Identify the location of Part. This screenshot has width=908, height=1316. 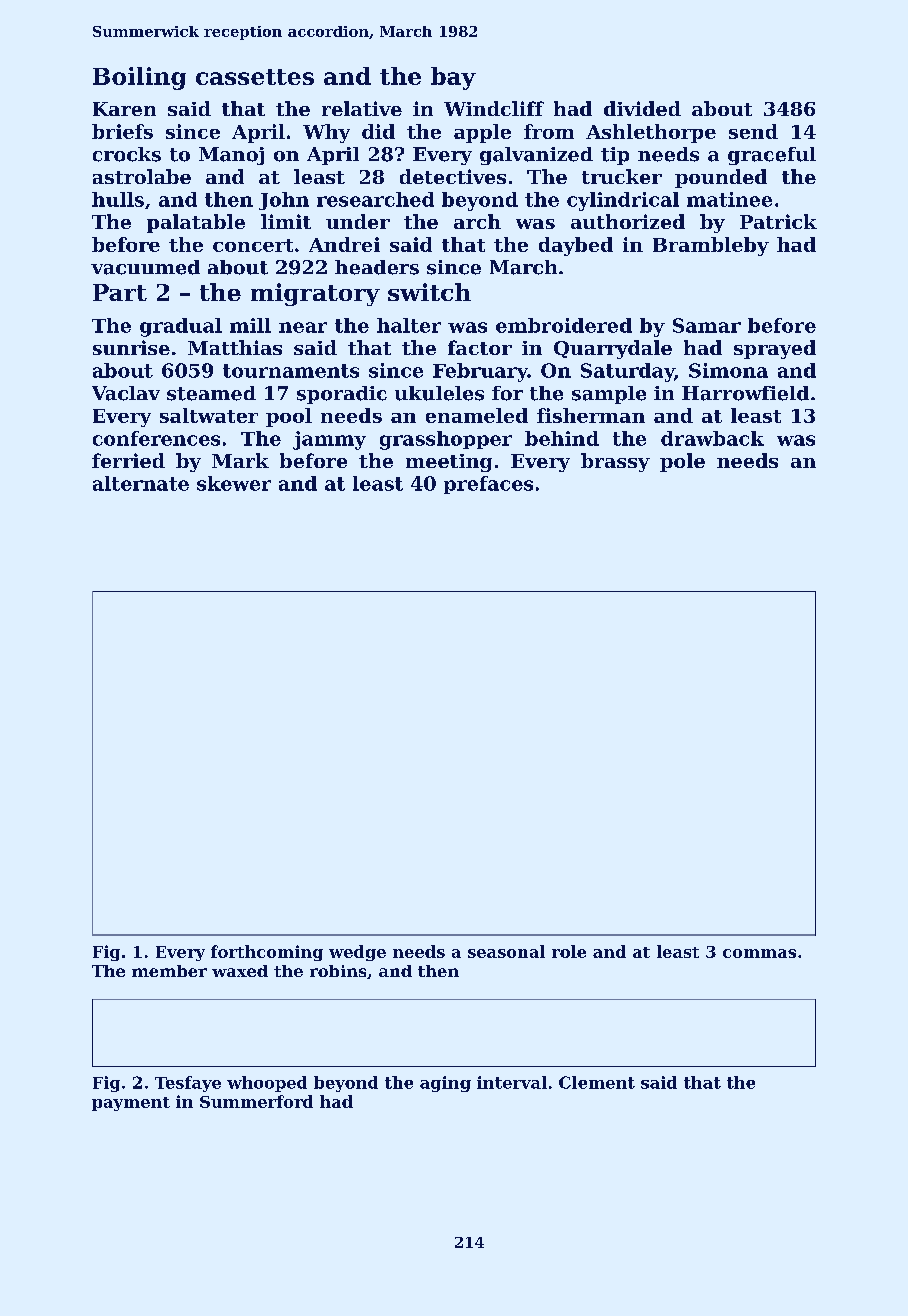
(120, 292).
